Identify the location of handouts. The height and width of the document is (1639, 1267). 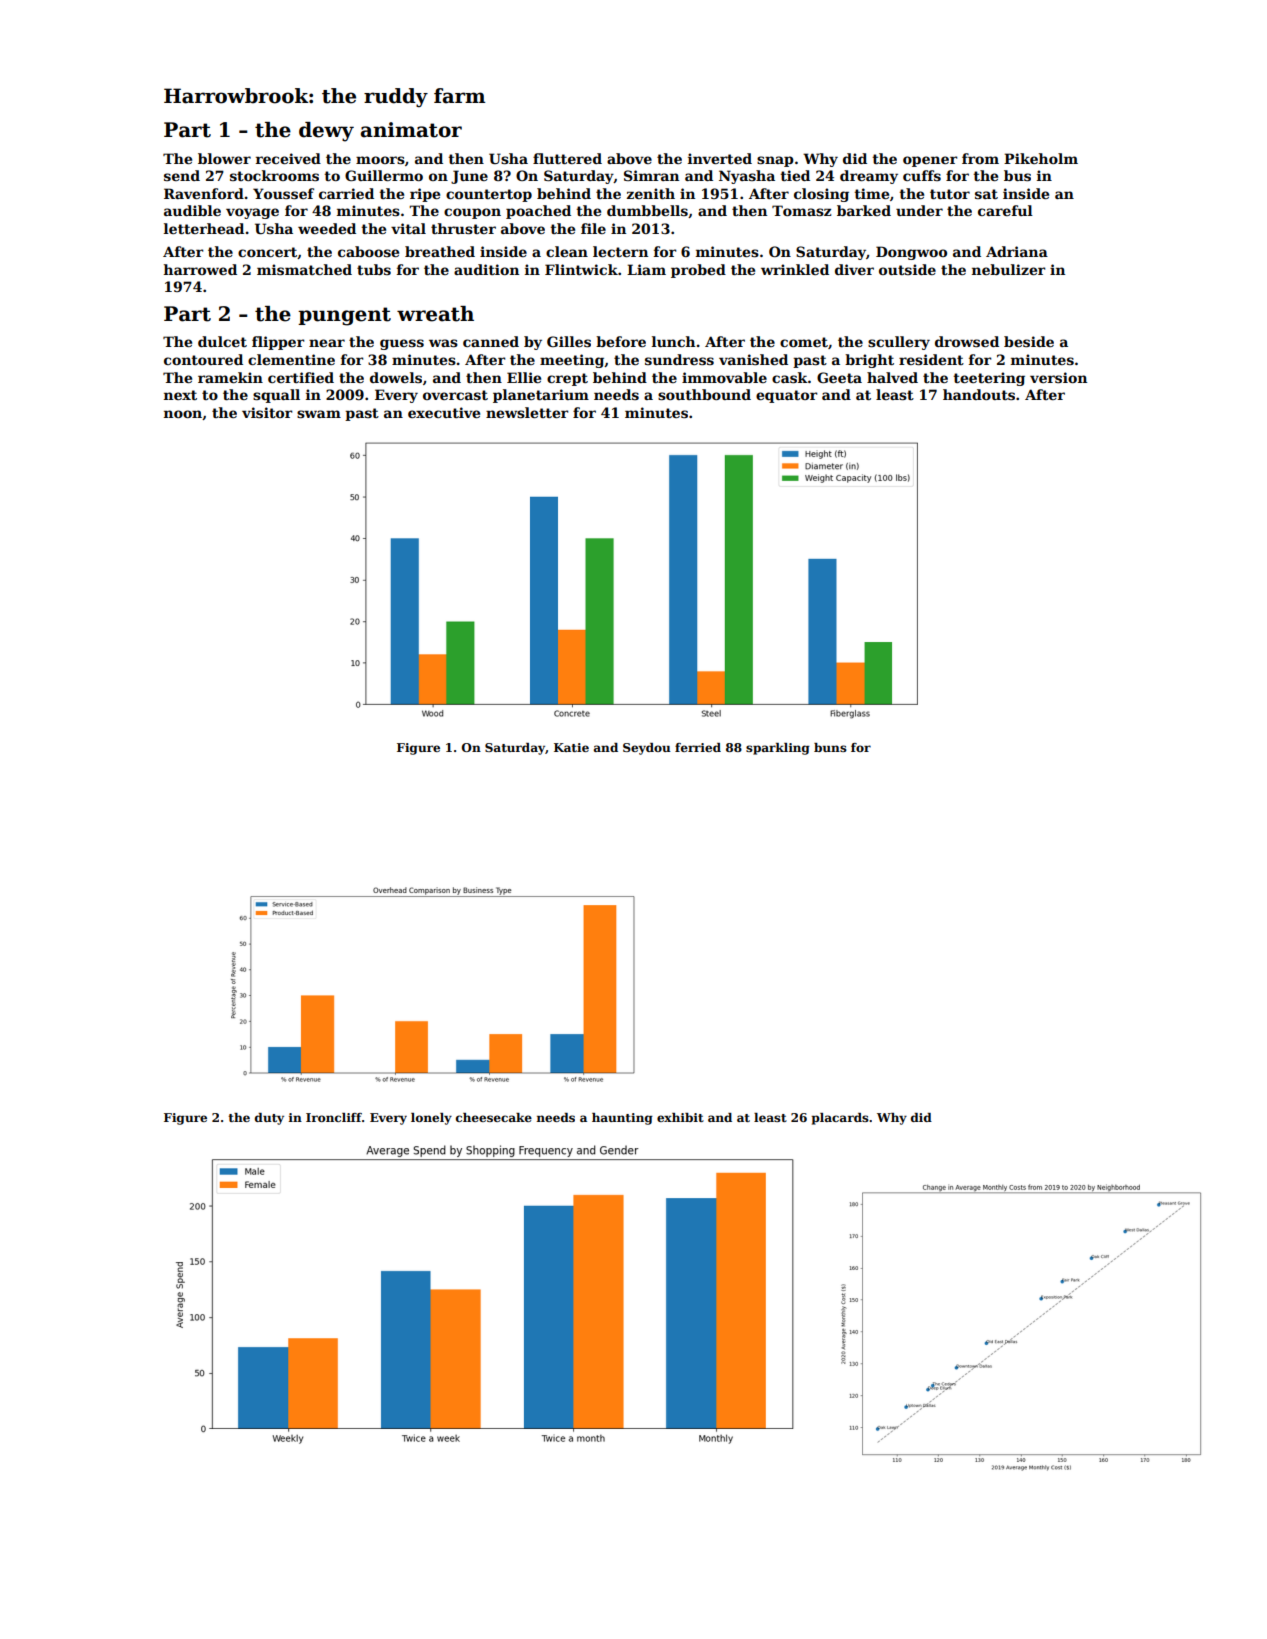
(979, 394).
